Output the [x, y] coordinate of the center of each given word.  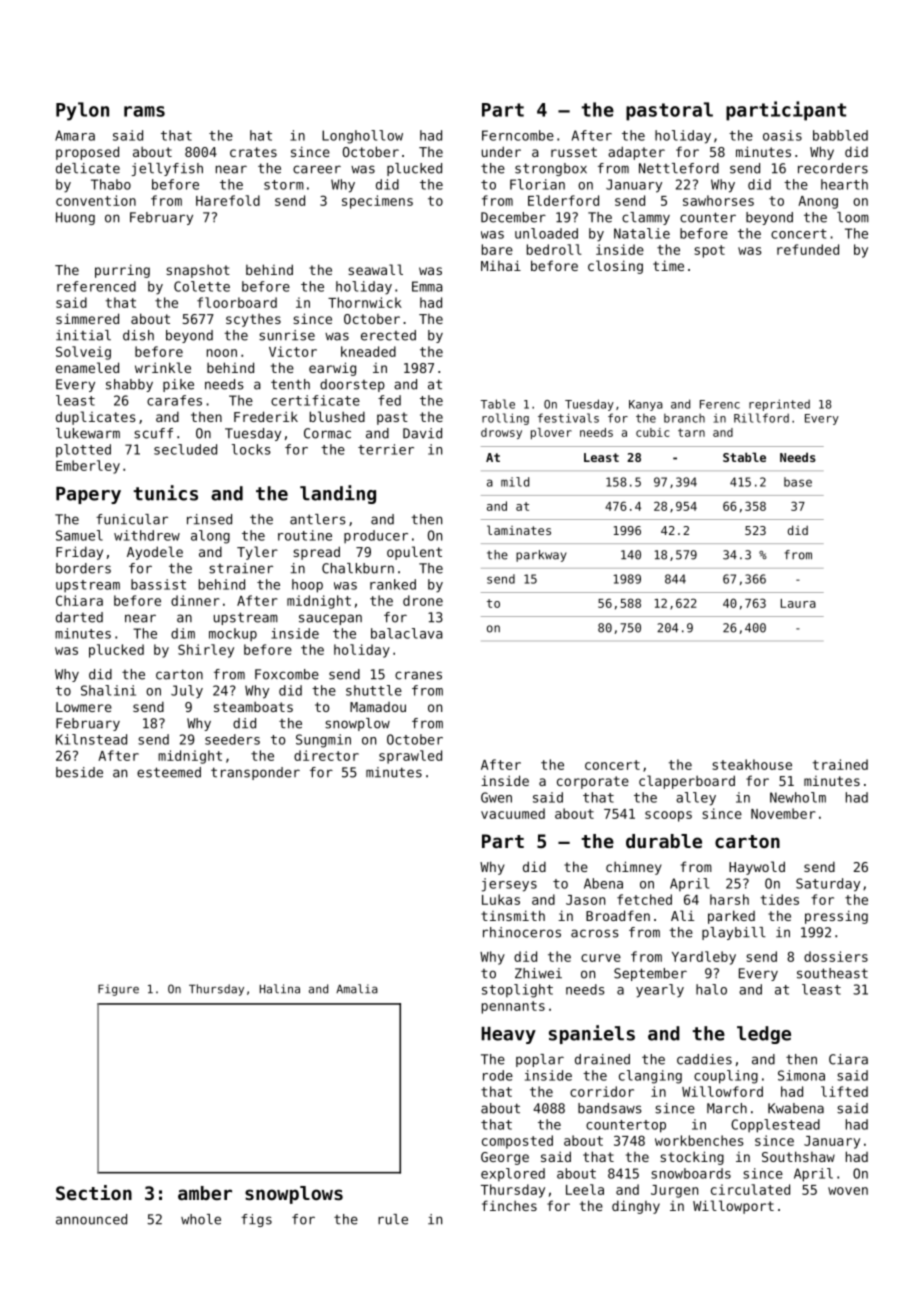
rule [393, 1219]
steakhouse [752, 764]
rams [144, 111]
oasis [782, 135]
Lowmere [84, 707]
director [326, 755]
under [501, 151]
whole [201, 1219]
